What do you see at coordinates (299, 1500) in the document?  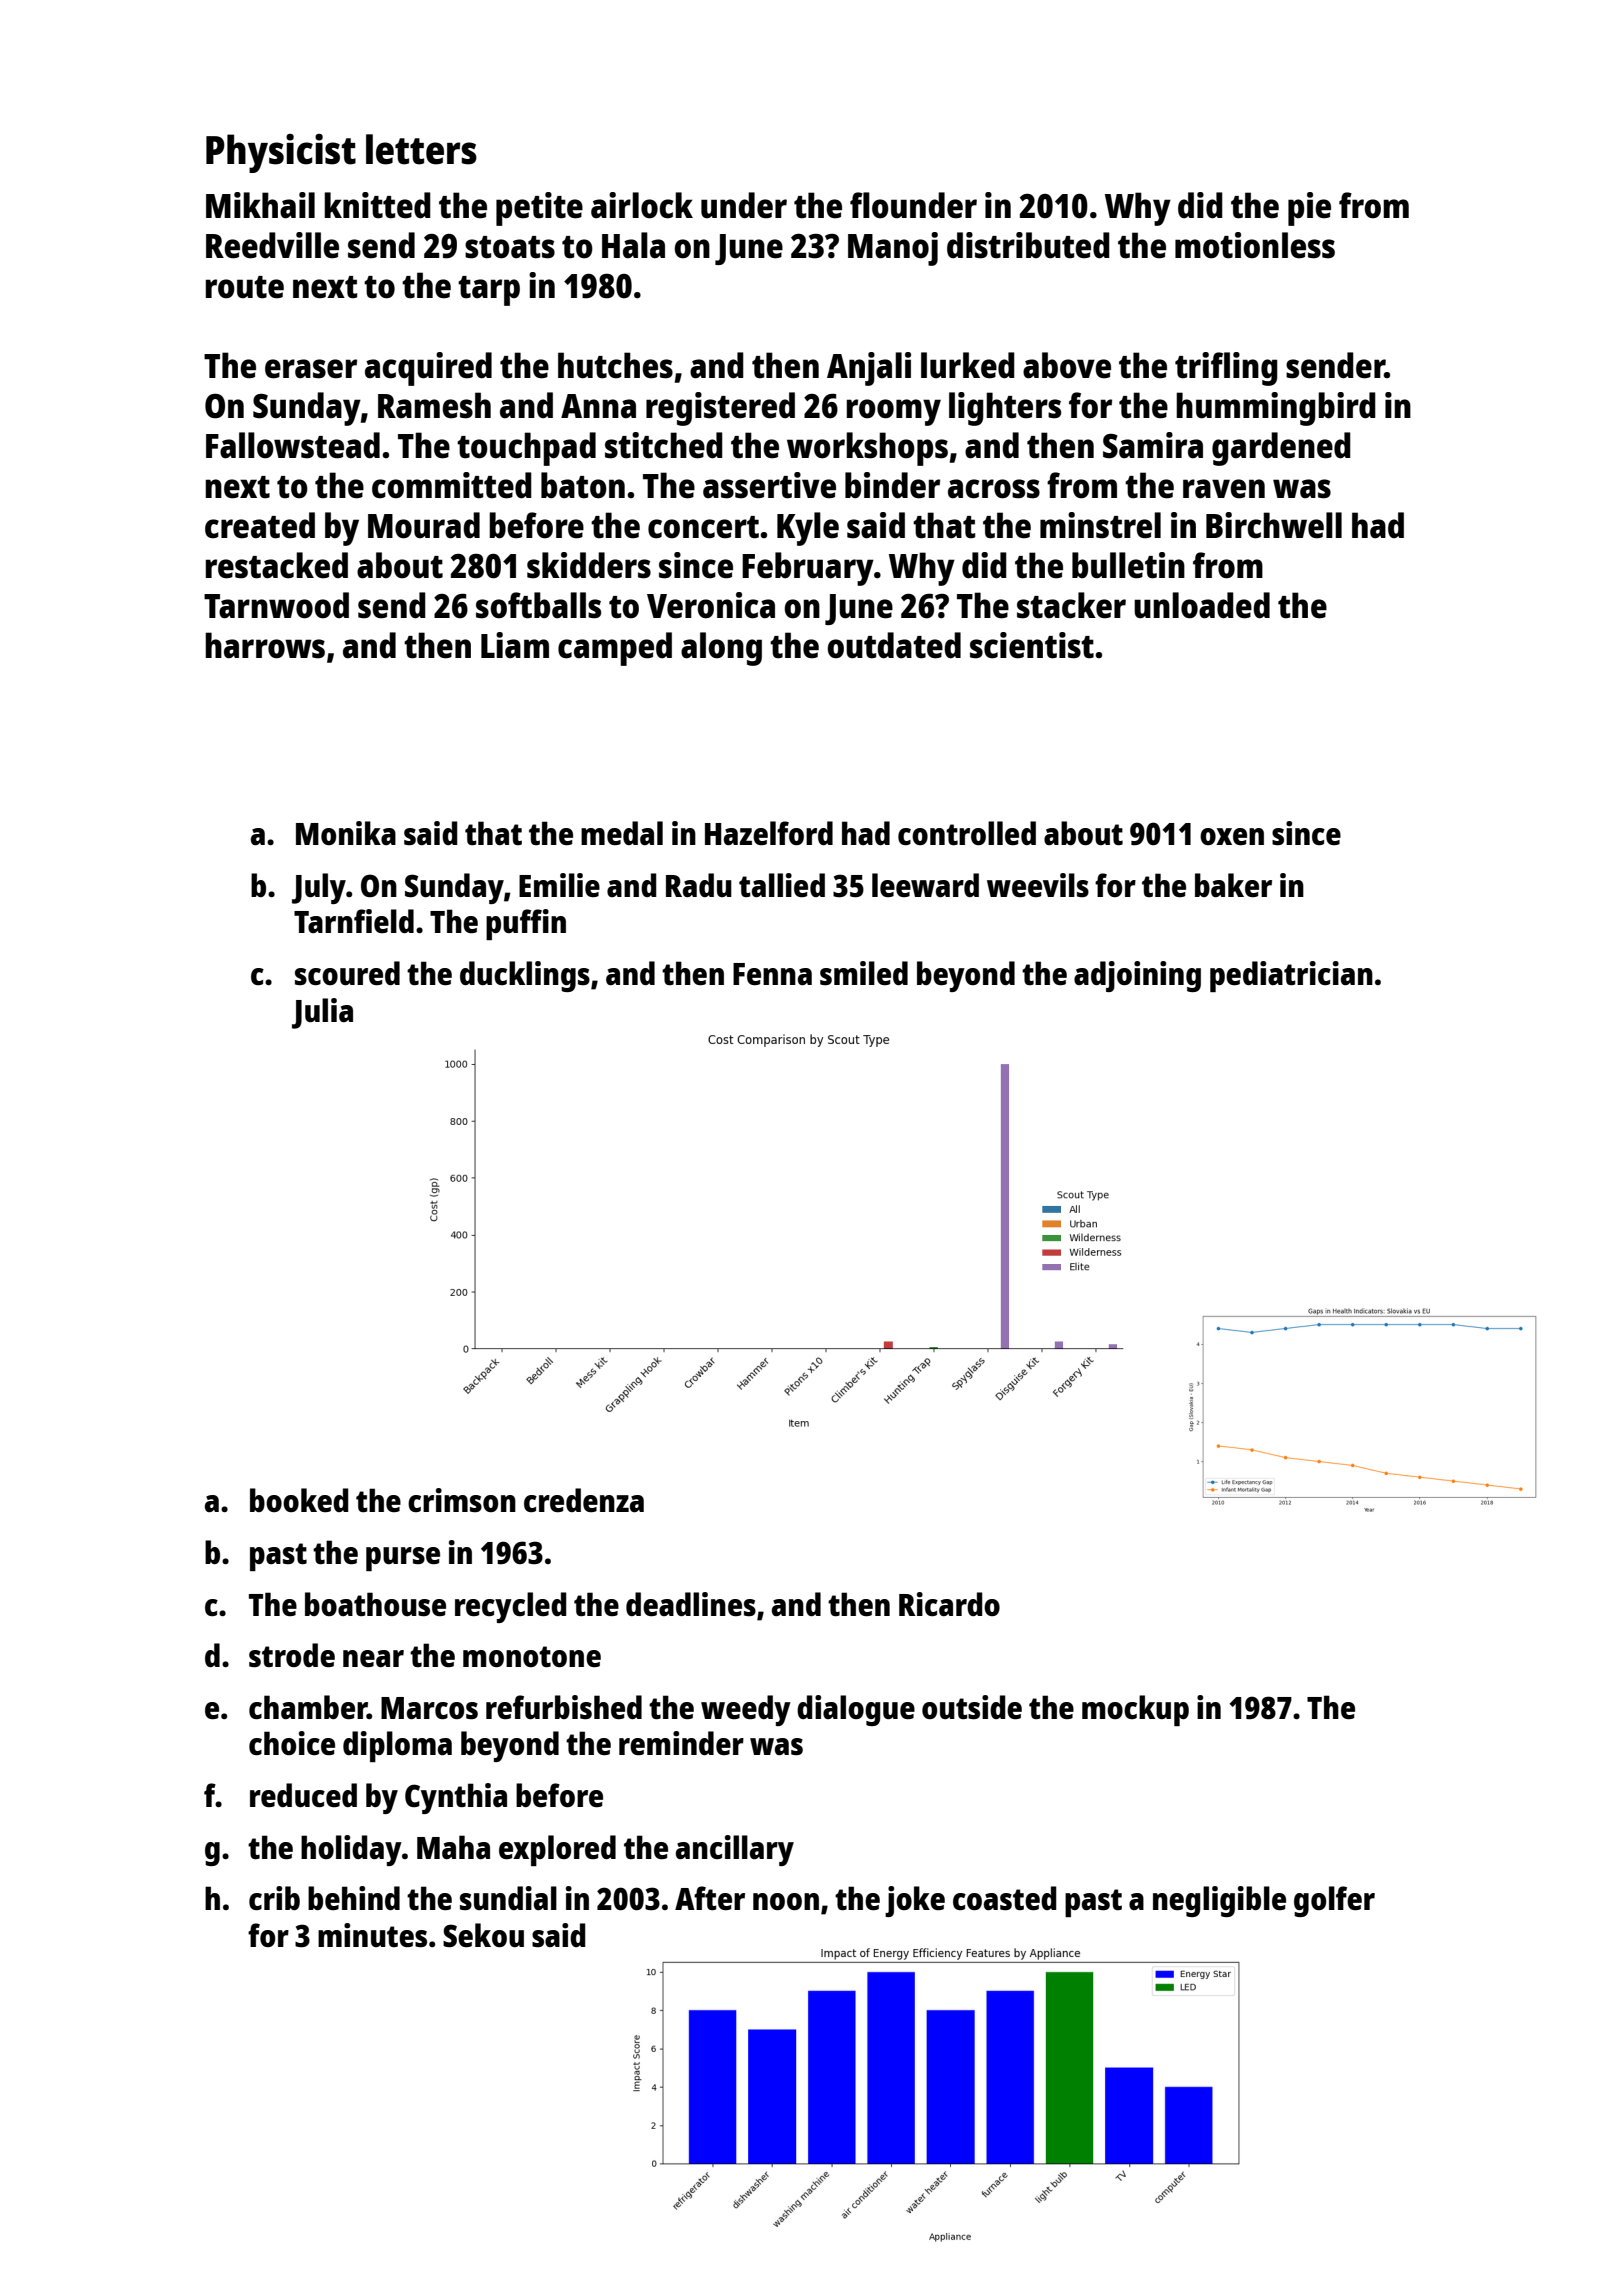 I see `booked` at bounding box center [299, 1500].
